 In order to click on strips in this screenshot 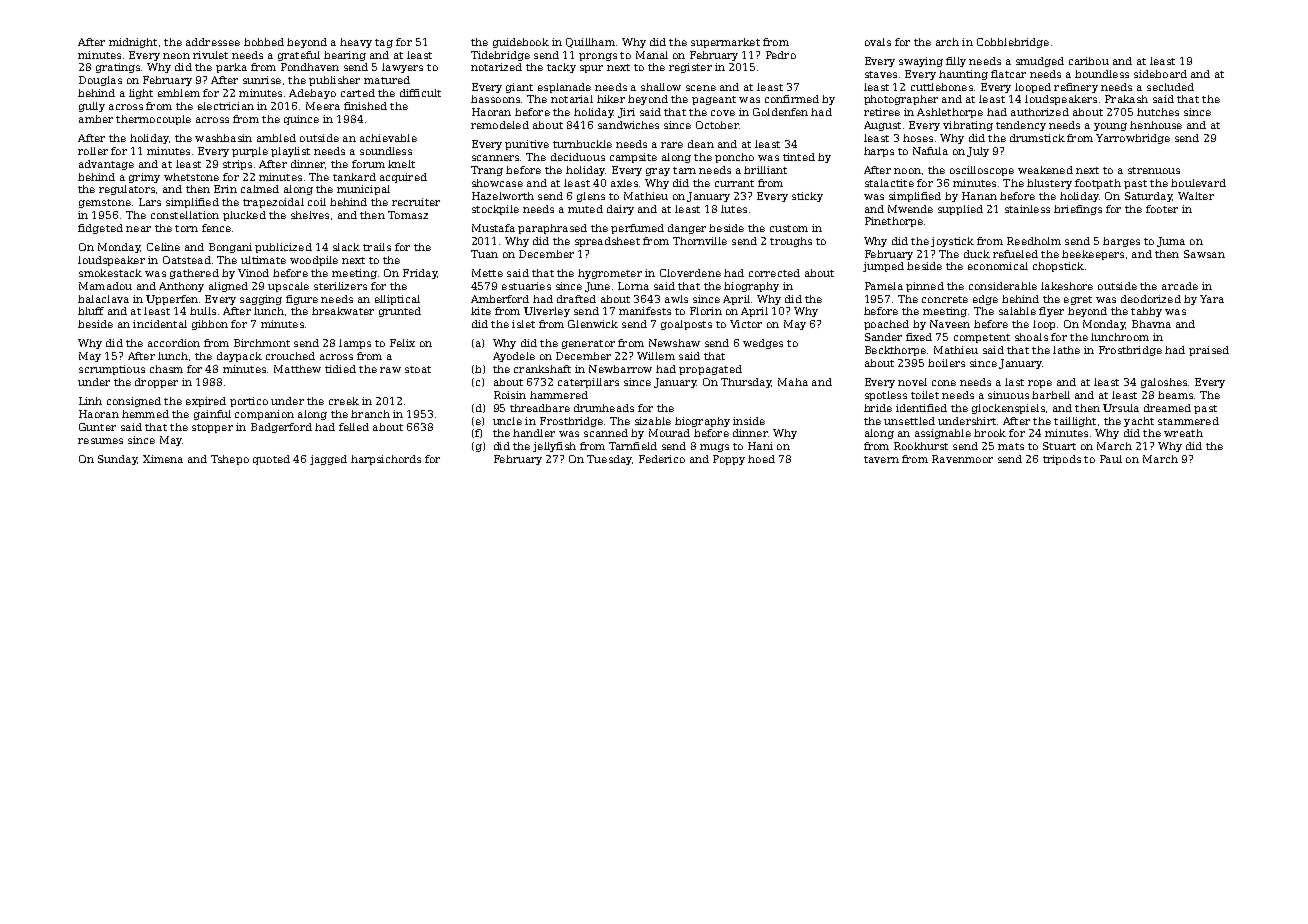, I will do `click(237, 165)`.
